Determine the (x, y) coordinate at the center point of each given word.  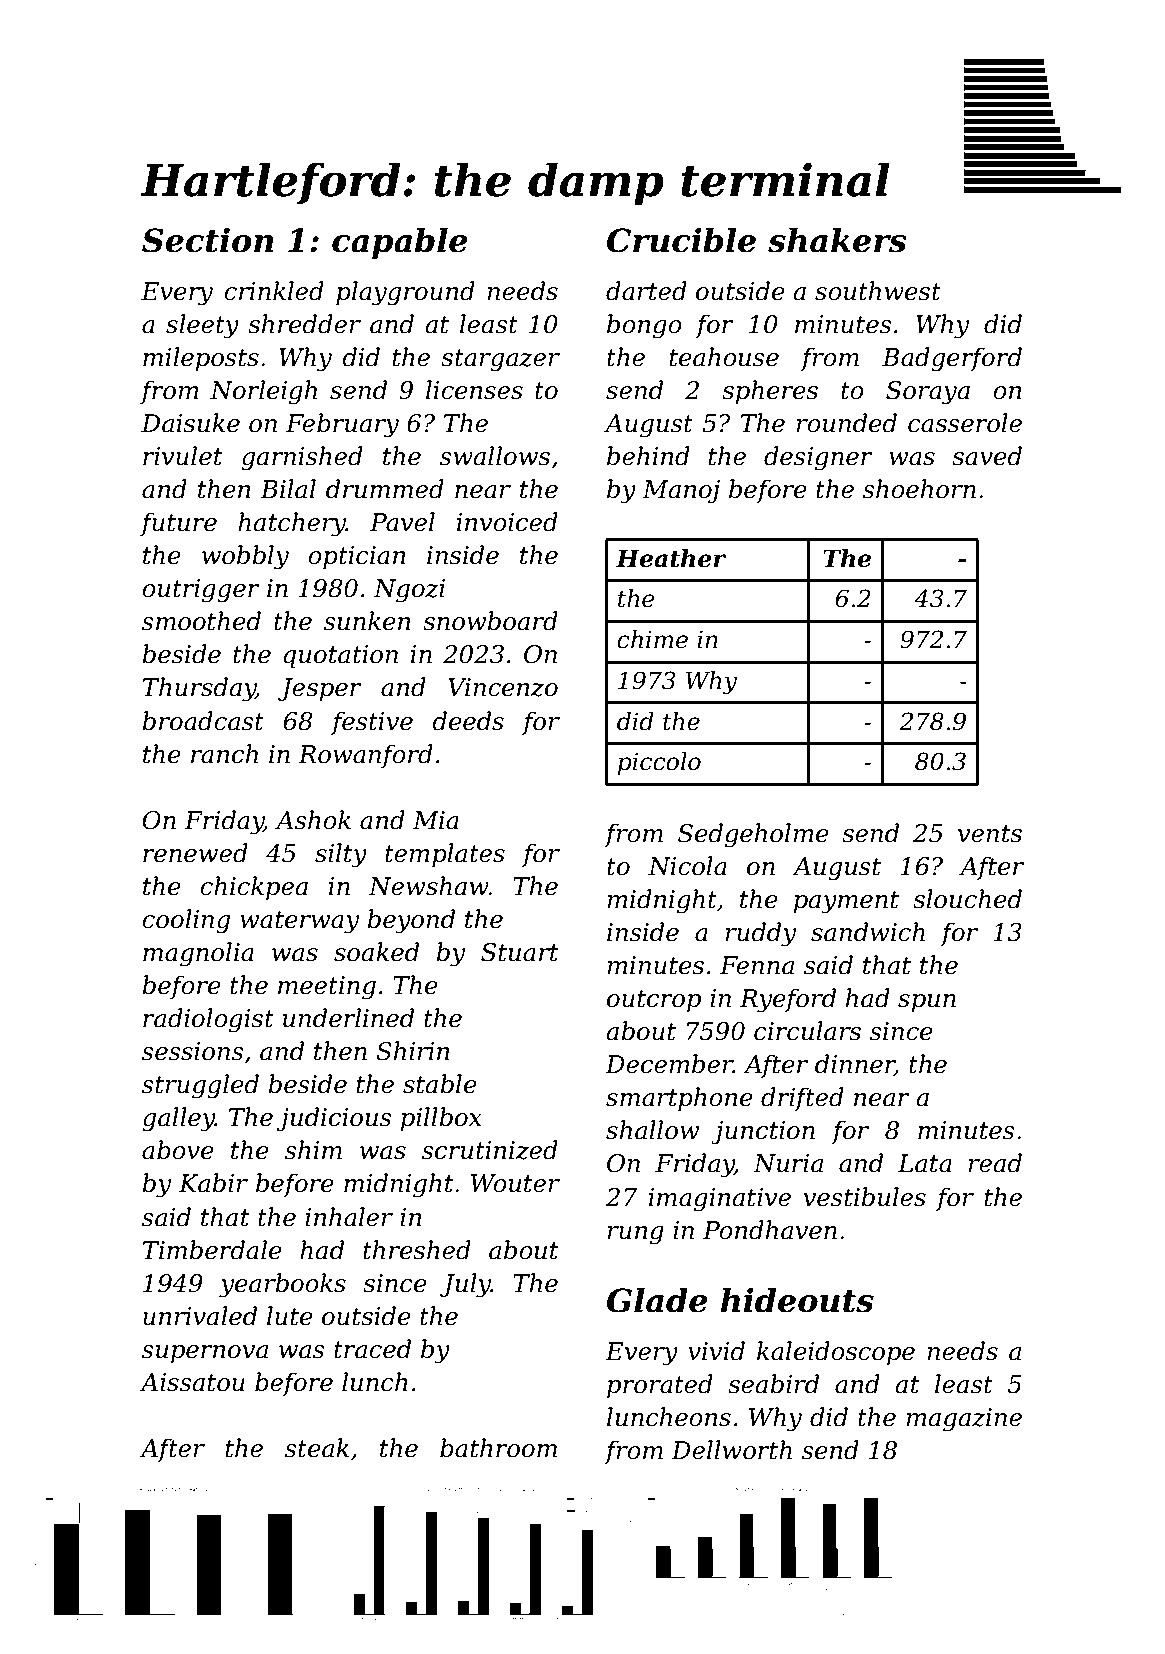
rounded (846, 423)
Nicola (687, 866)
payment (846, 902)
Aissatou (192, 1382)
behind (648, 456)
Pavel (402, 522)
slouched (967, 899)
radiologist (208, 1020)
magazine (964, 1420)
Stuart (520, 952)
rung (635, 1235)
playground (405, 293)
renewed (195, 853)
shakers (837, 240)
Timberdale (212, 1250)
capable (400, 243)
